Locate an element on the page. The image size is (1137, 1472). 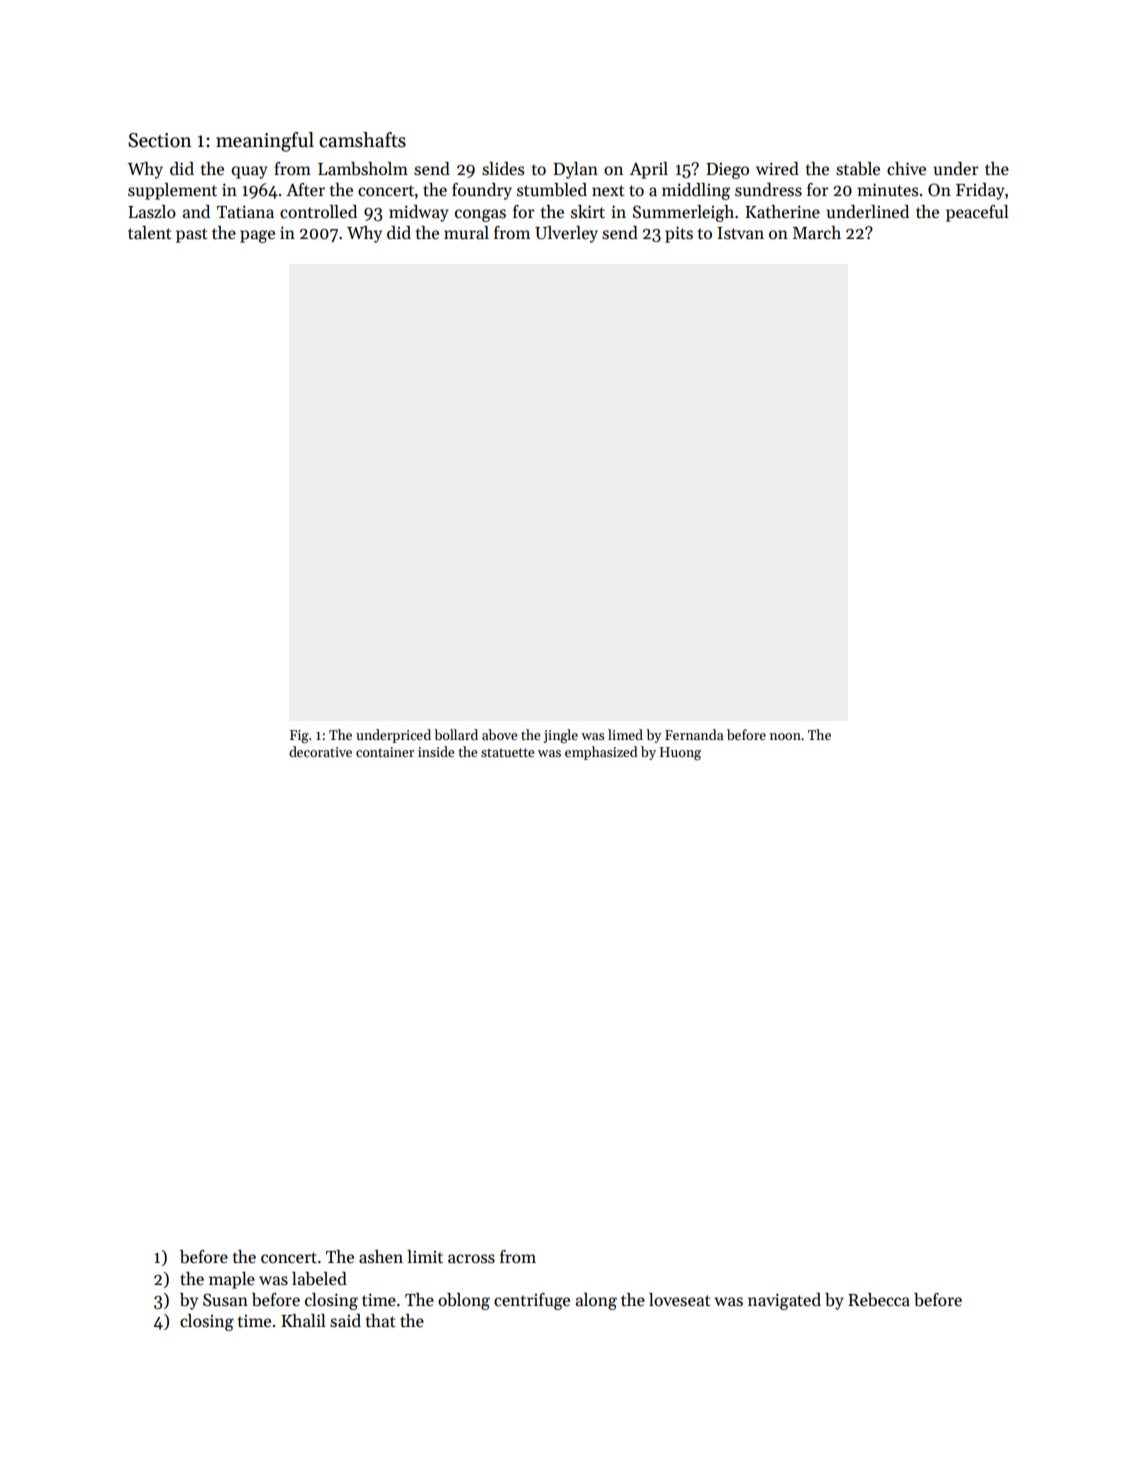
peaceful is located at coordinates (977, 213).
